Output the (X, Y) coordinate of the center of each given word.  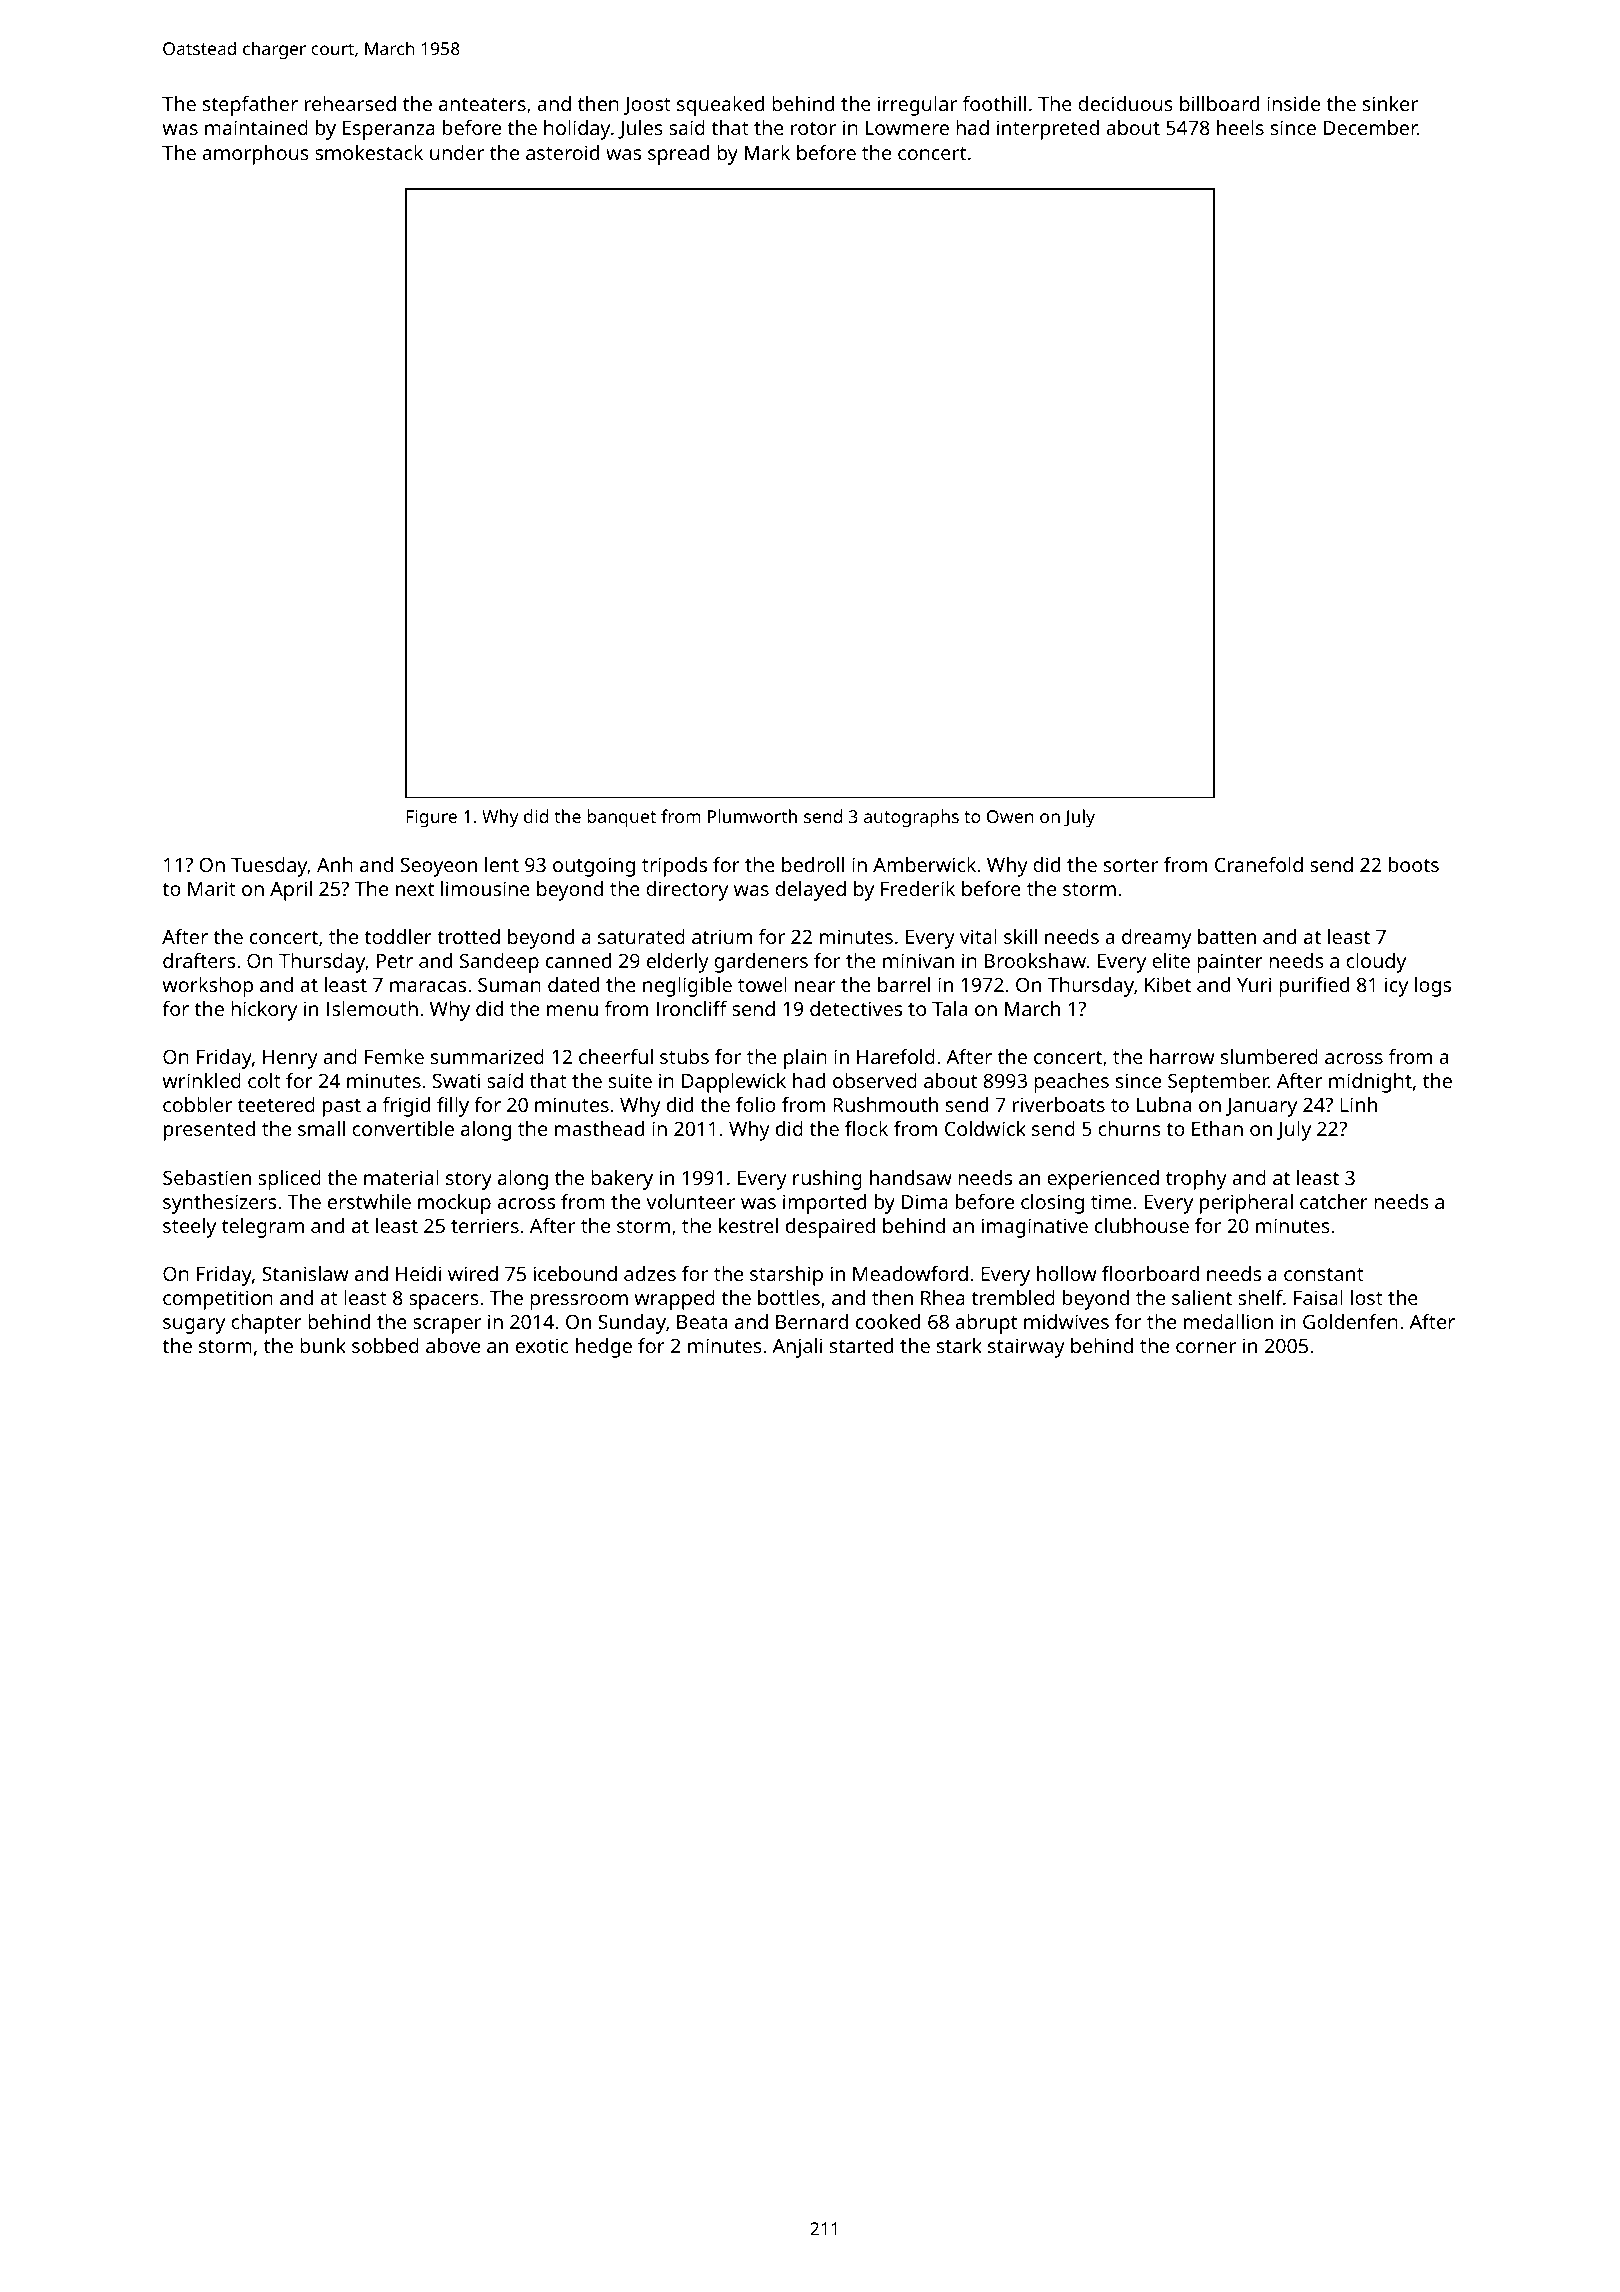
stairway (1026, 1348)
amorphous (255, 155)
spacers (444, 1302)
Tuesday (269, 867)
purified (1314, 987)
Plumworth (752, 816)
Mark (767, 152)
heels (1240, 127)
